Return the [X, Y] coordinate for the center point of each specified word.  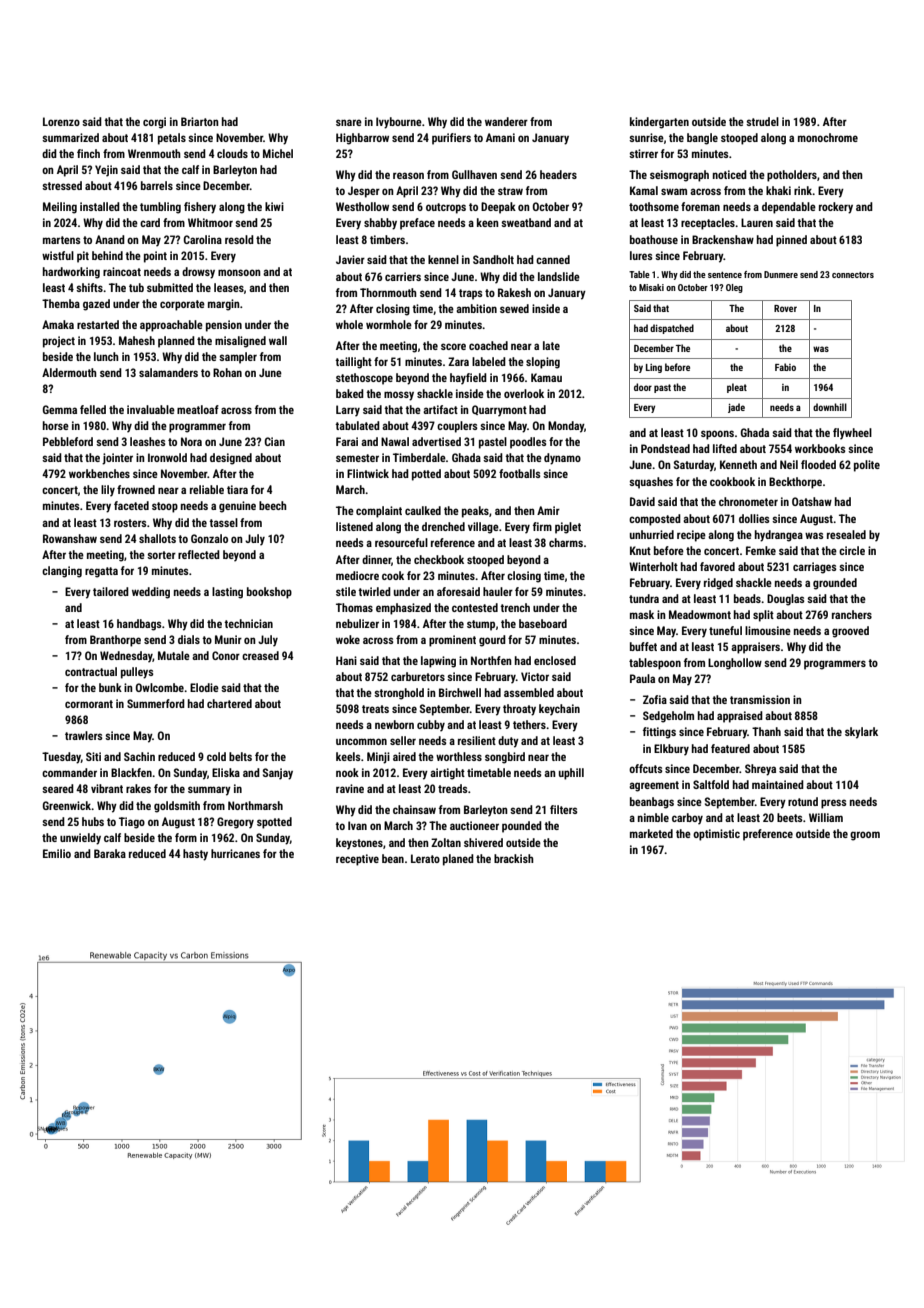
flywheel [852, 434]
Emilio [57, 853]
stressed [62, 185]
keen [488, 222]
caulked [423, 510]
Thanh [766, 731]
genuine [237, 507]
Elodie [204, 687]
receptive [357, 860]
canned [553, 259]
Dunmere [781, 274]
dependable [789, 208]
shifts [89, 287]
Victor [535, 676]
